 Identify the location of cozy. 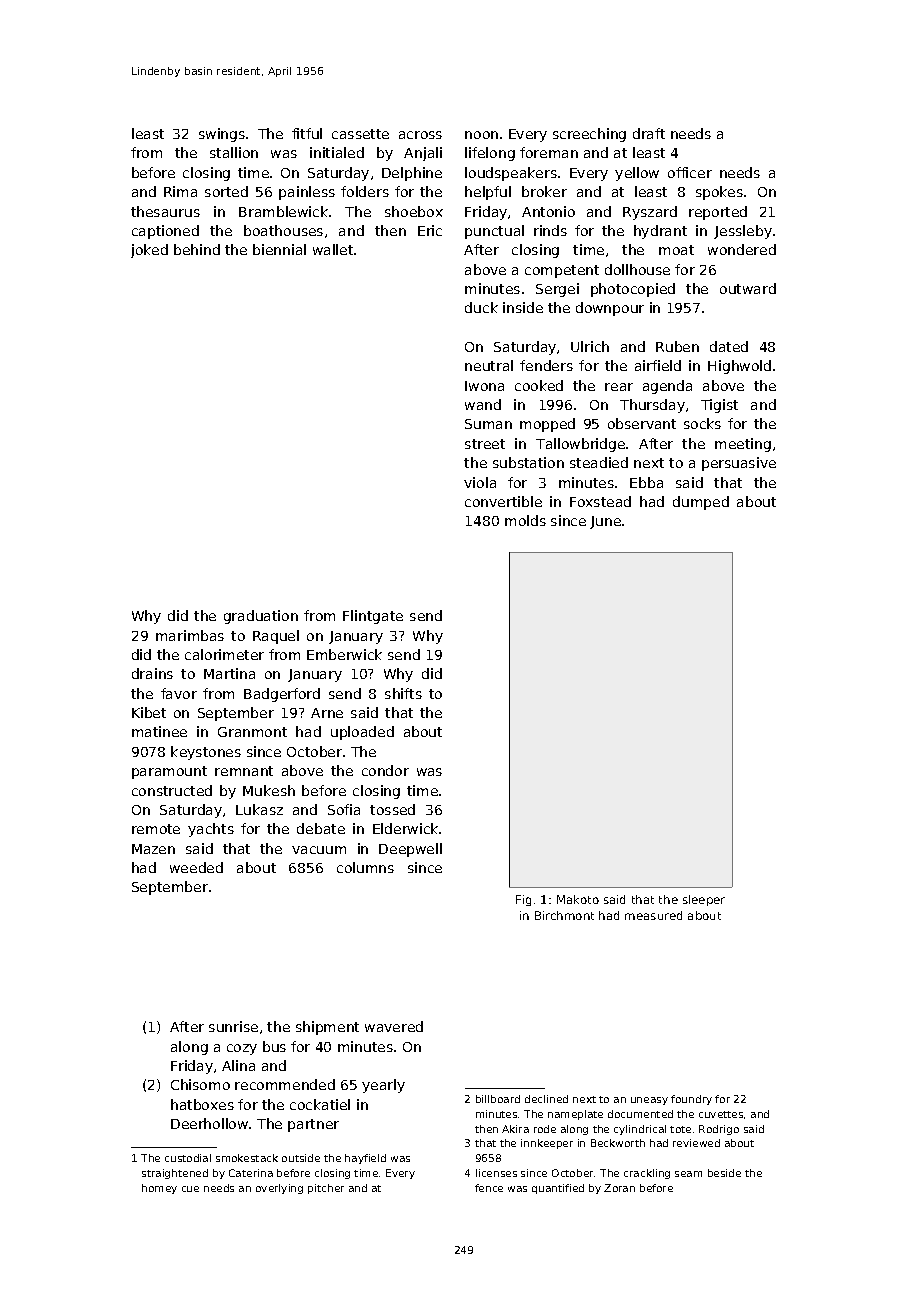
(242, 1049).
